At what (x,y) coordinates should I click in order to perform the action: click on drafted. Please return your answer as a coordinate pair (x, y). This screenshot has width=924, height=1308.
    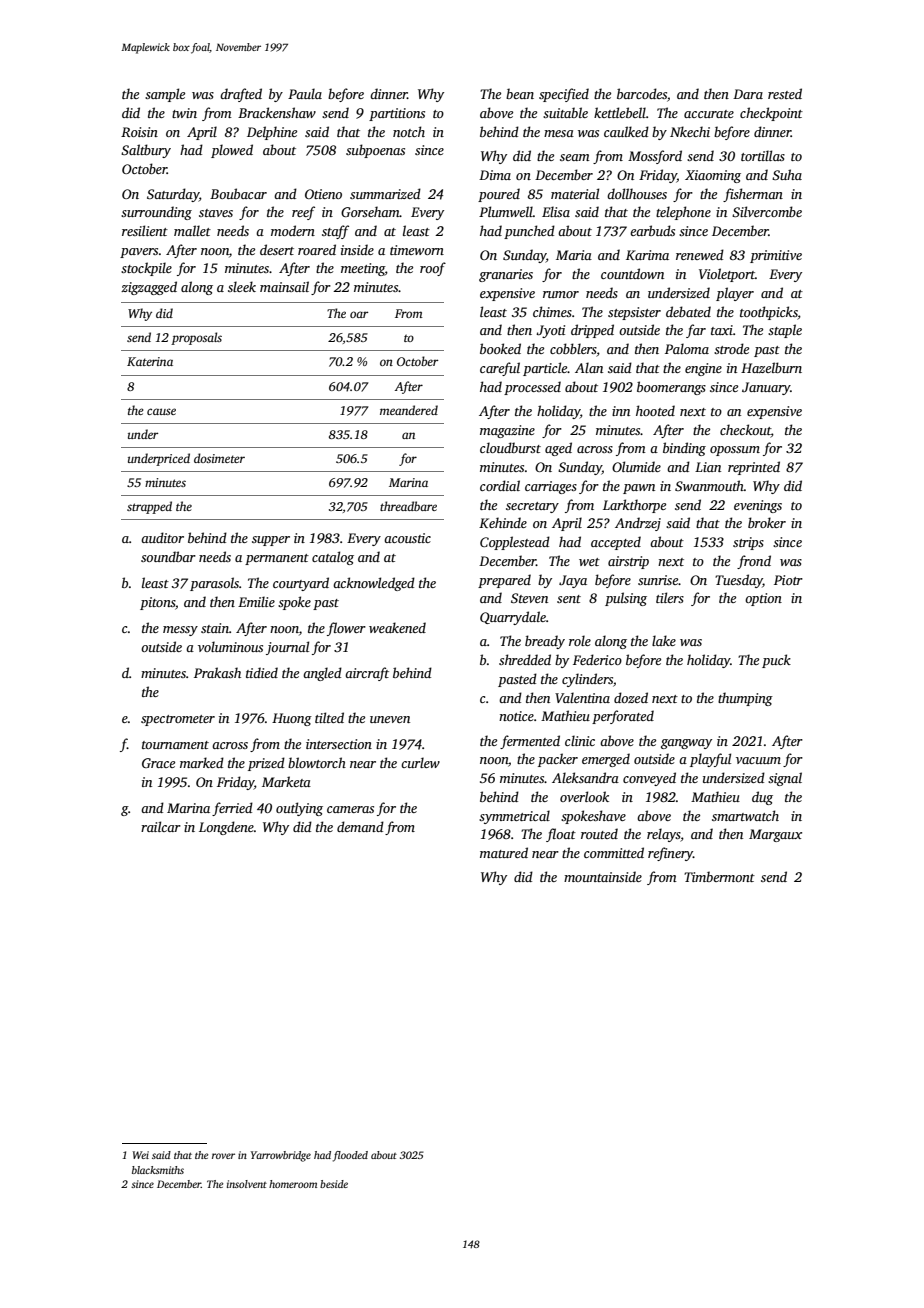
    Looking at the image, I should click on (241, 95).
